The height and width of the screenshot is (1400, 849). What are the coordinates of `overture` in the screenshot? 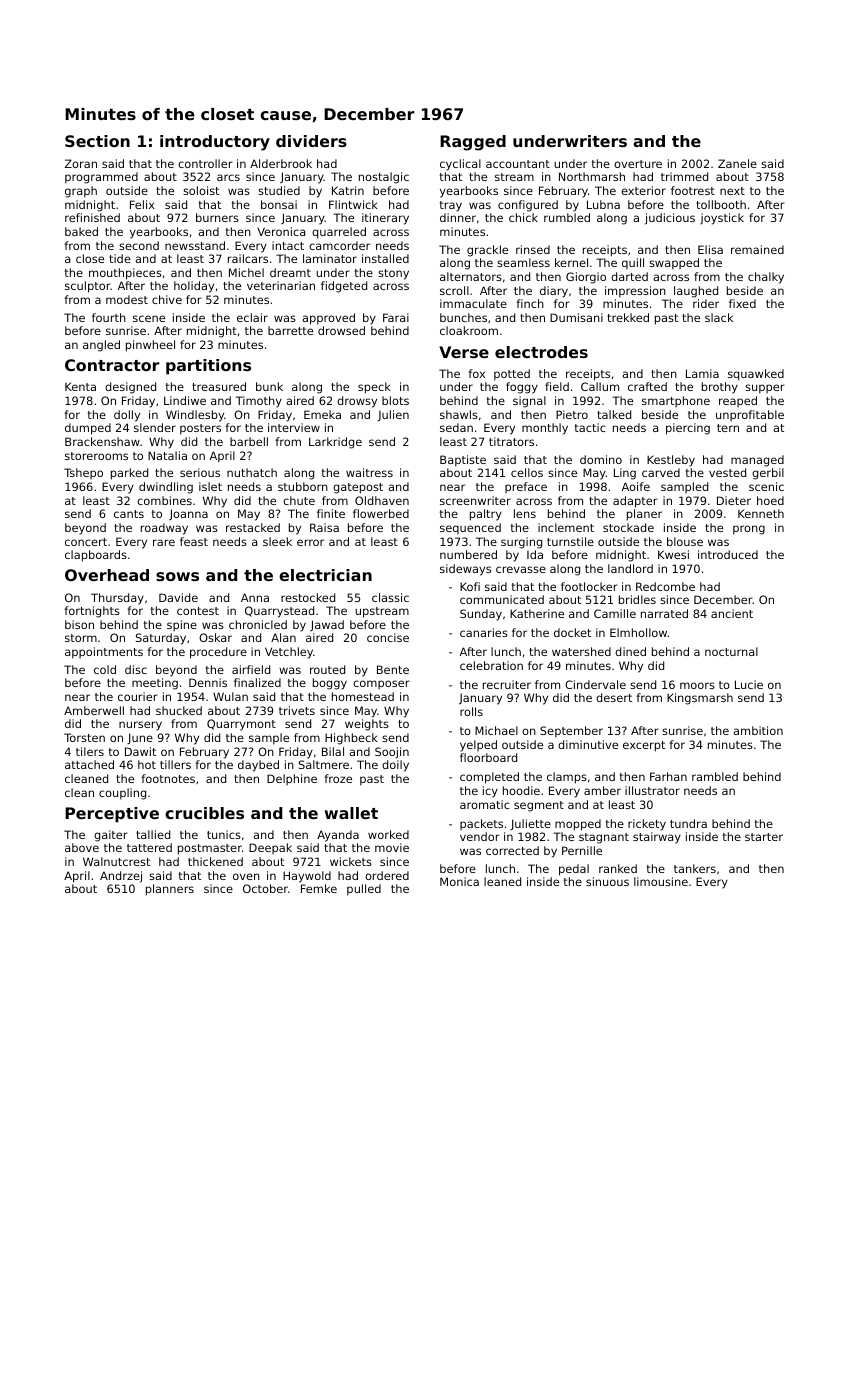 It's located at (638, 164).
